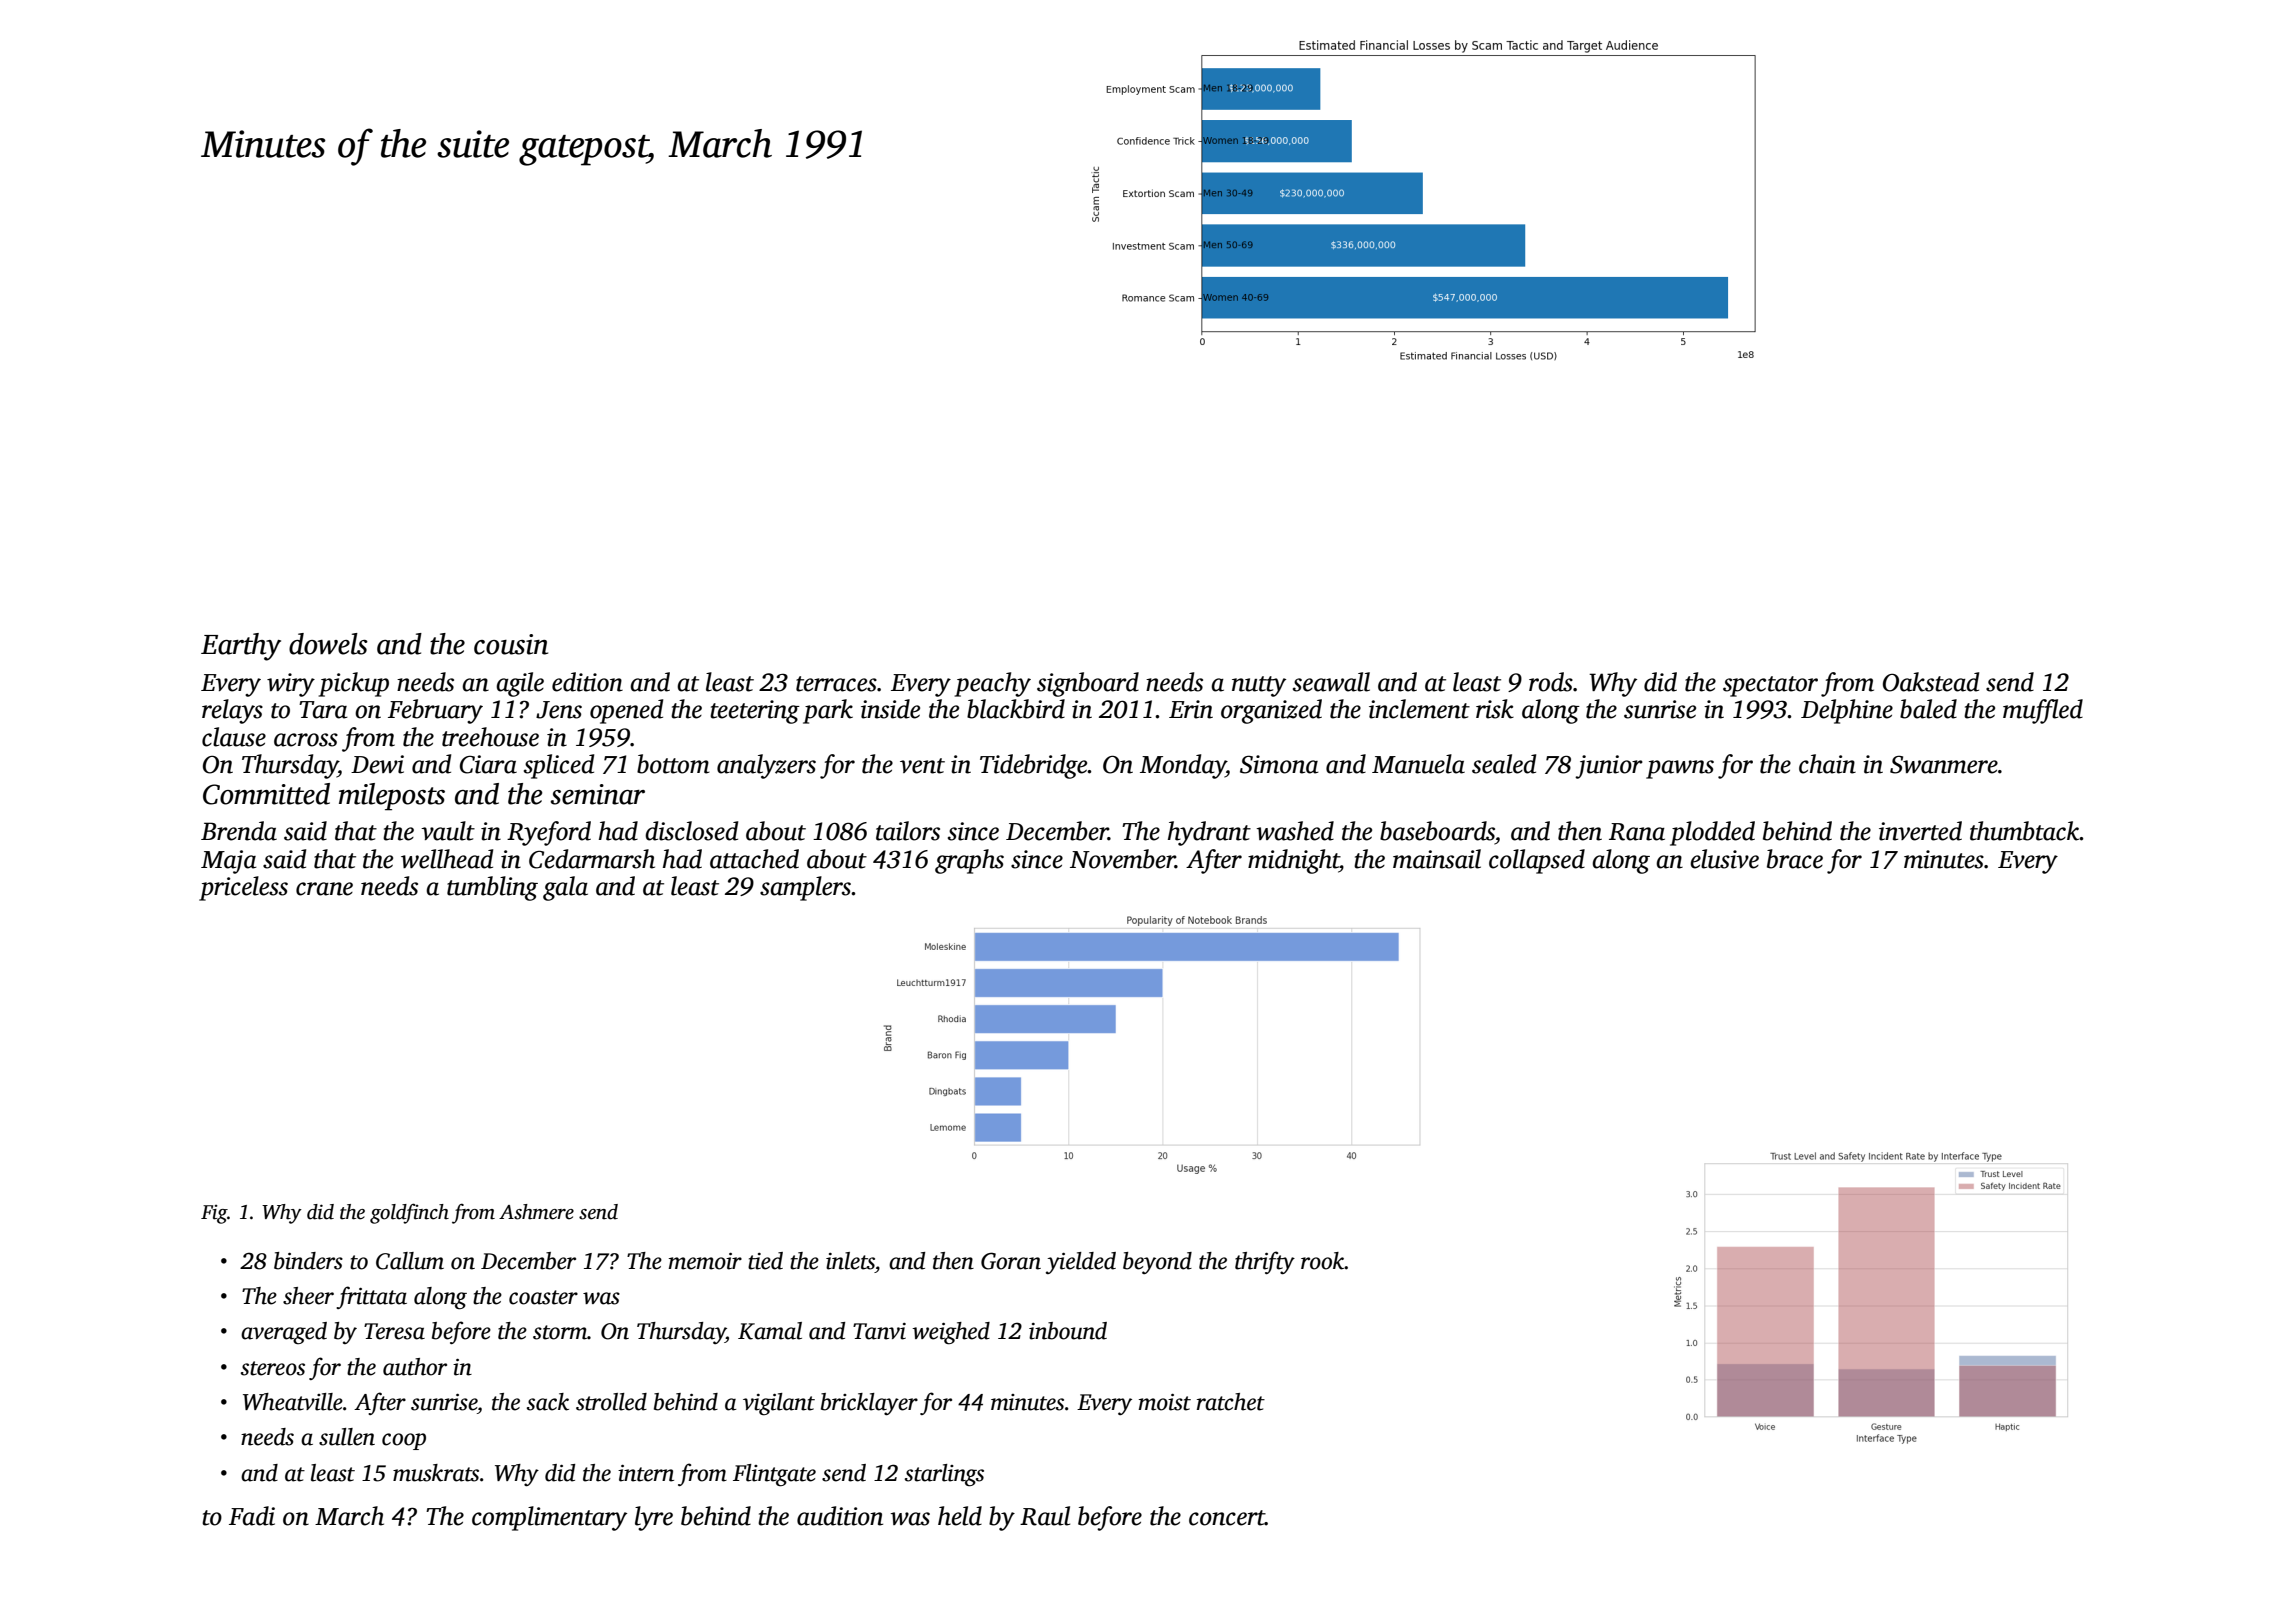 This screenshot has height=1620, width=2292. I want to click on crane, so click(324, 889).
